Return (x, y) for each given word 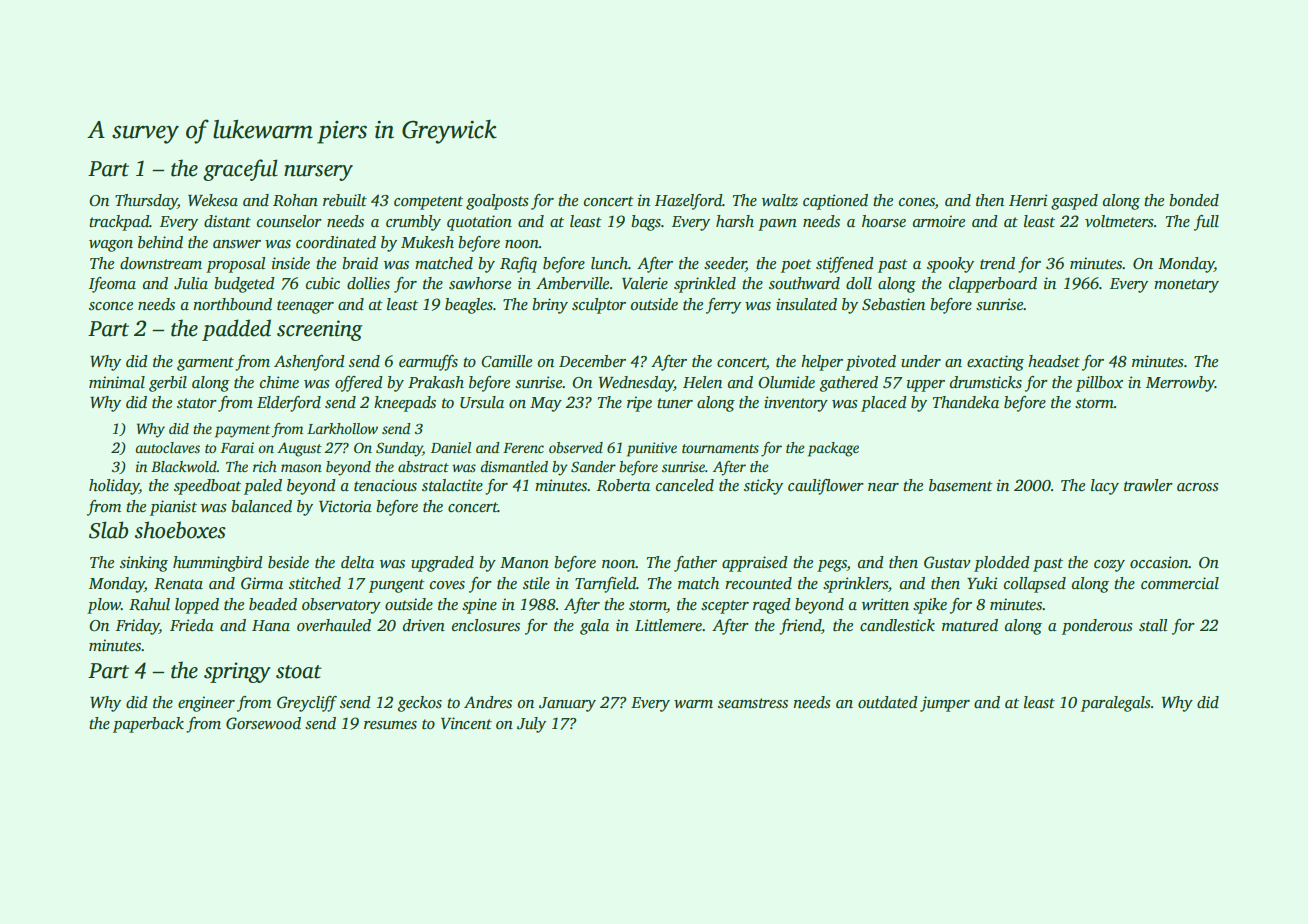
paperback (148, 725)
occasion (1159, 562)
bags (646, 223)
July (531, 725)
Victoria (345, 506)
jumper (945, 704)
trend (997, 263)
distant (227, 221)
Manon (524, 562)
